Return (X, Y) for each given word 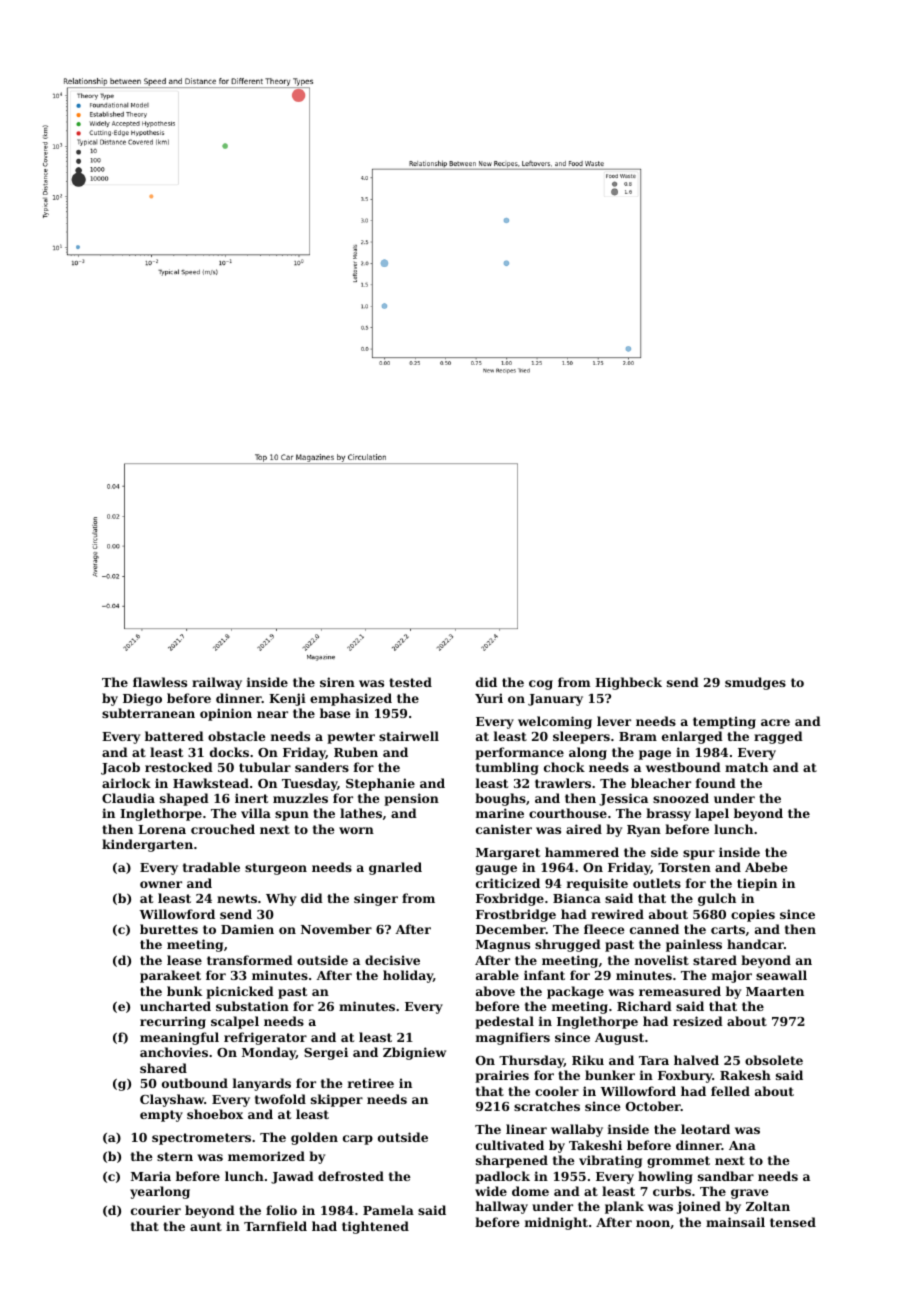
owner (161, 884)
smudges (755, 683)
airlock (126, 783)
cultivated (510, 1145)
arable (497, 975)
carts (728, 929)
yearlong (160, 1192)
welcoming (555, 722)
